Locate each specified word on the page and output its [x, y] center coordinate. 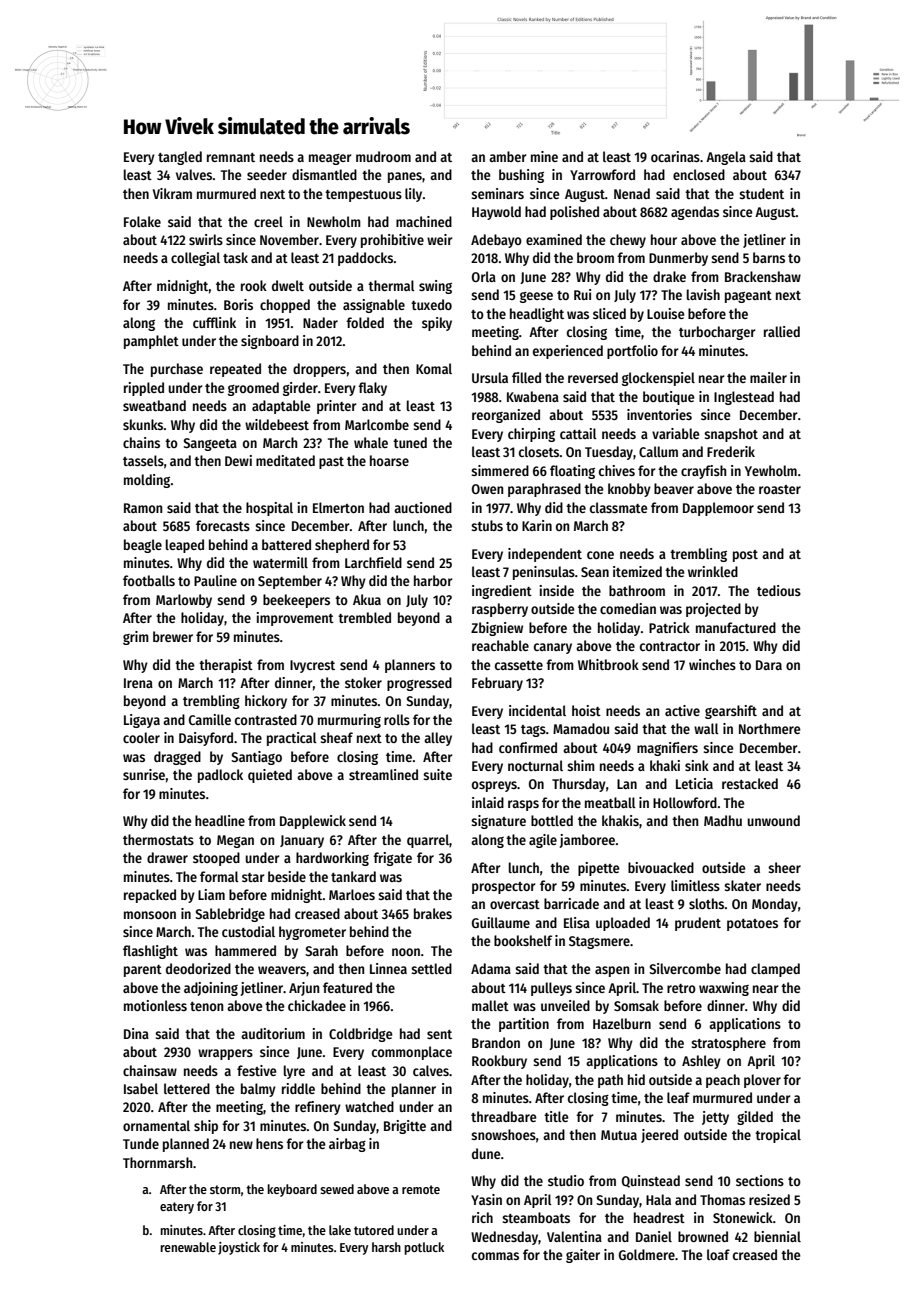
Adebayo [496, 241]
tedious [779, 590]
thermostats [158, 839]
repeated [235, 370]
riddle [298, 1088]
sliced [609, 313]
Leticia [694, 783]
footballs [149, 580]
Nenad [632, 193]
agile [543, 841]
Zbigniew [497, 629]
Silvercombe [685, 968]
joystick [239, 1248]
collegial [195, 259]
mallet [490, 1005]
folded [365, 322]
